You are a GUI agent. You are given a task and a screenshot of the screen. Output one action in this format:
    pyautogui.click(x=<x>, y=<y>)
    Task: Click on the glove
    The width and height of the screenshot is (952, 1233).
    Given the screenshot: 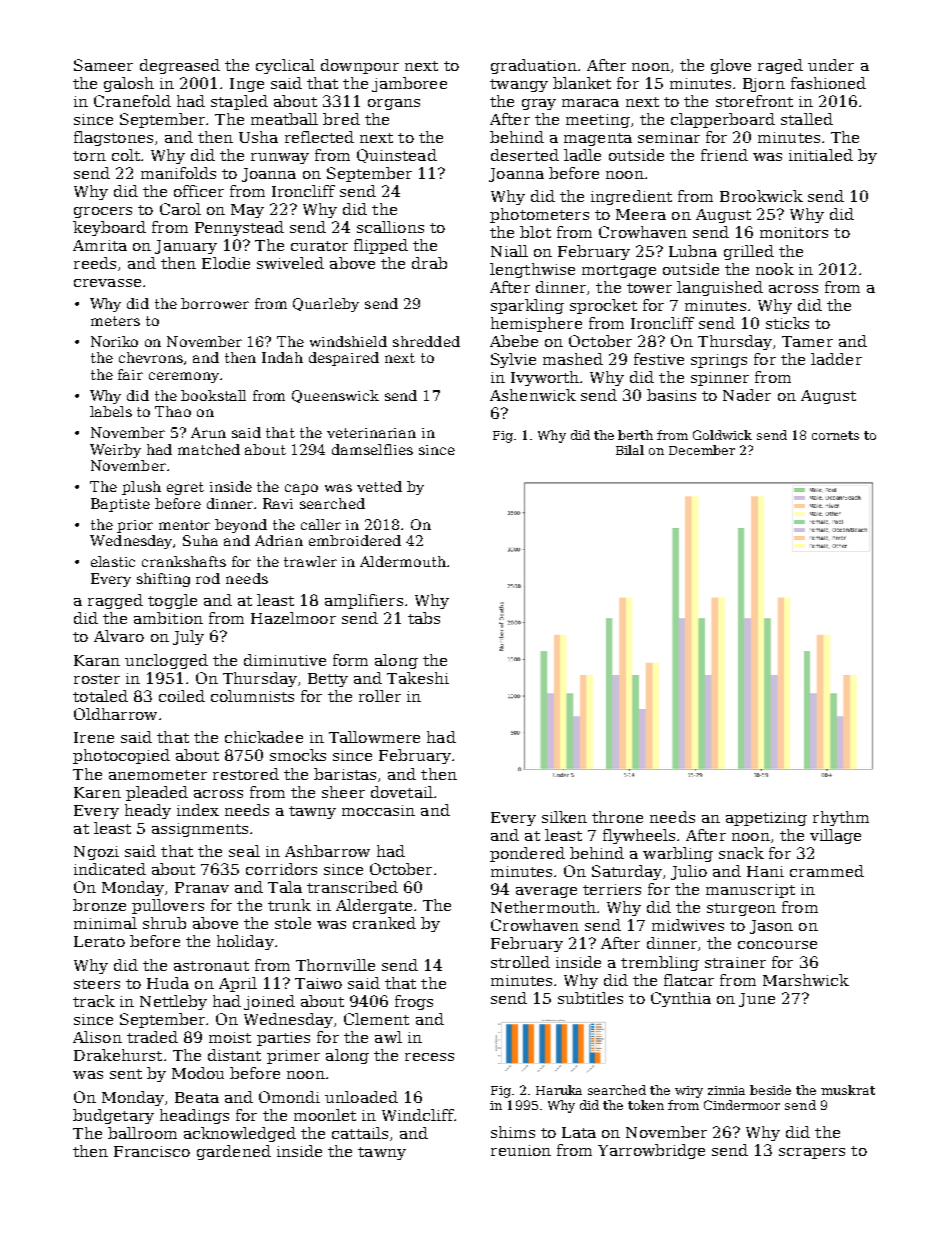 What is the action you would take?
    pyautogui.click(x=731, y=66)
